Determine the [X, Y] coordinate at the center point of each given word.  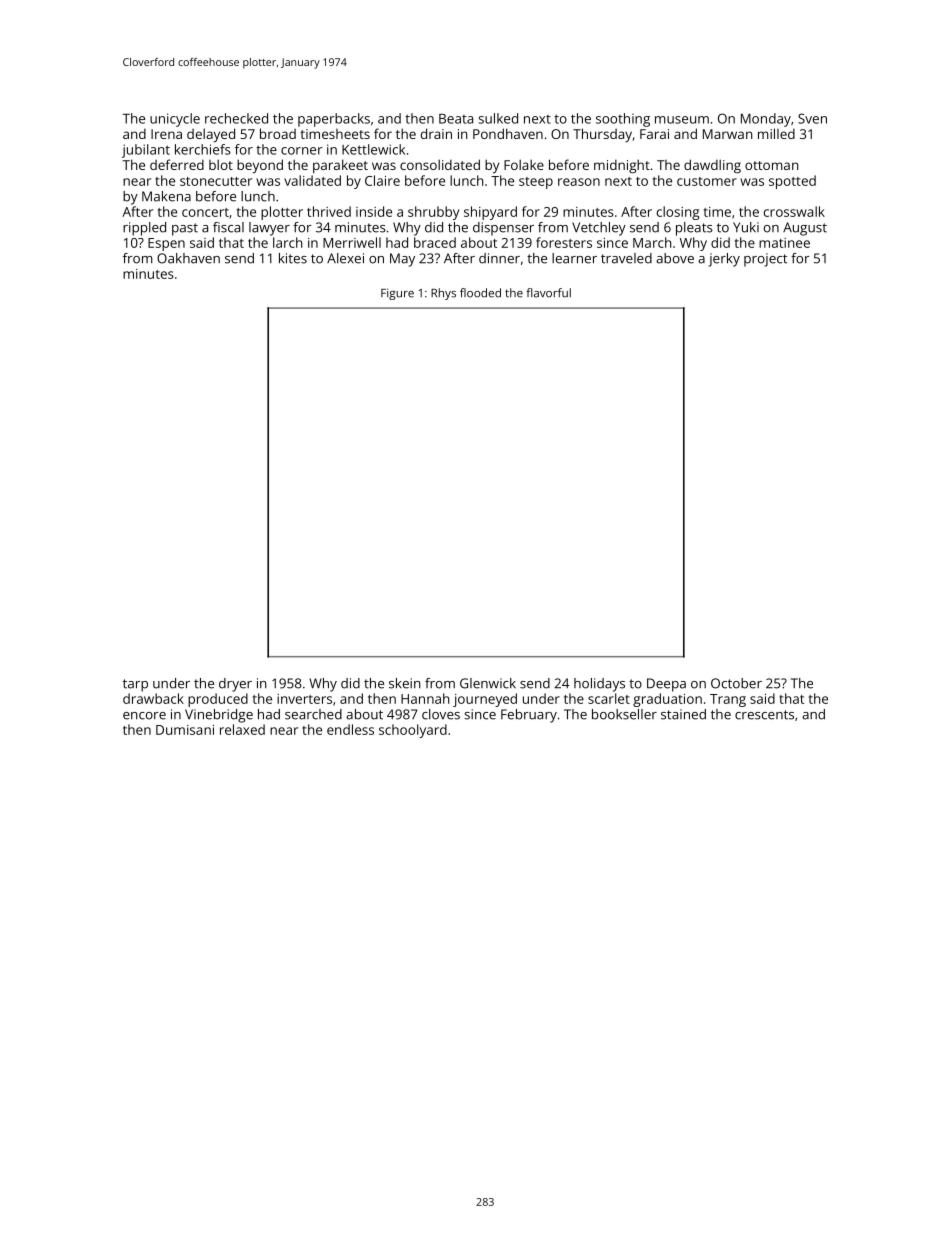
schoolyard [413, 731]
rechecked [236, 118]
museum [682, 120]
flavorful [548, 293]
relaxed [242, 729]
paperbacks [334, 120]
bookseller [624, 714]
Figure [397, 294]
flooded [480, 293]
